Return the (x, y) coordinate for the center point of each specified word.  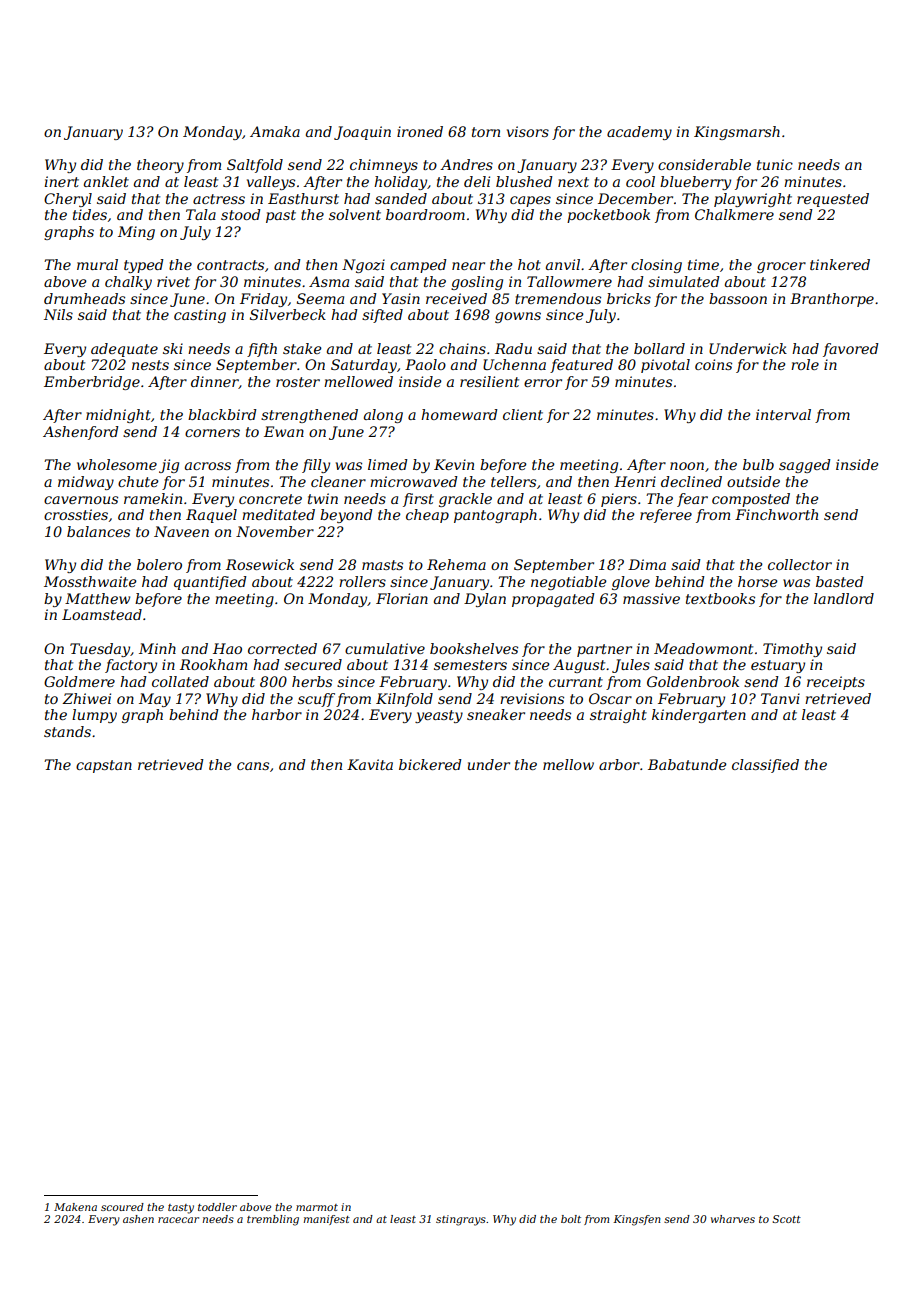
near (468, 266)
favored (851, 350)
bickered (430, 764)
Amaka (275, 131)
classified (765, 766)
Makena (75, 1207)
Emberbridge (92, 383)
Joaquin (362, 133)
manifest (327, 1220)
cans (253, 766)
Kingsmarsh (737, 133)
